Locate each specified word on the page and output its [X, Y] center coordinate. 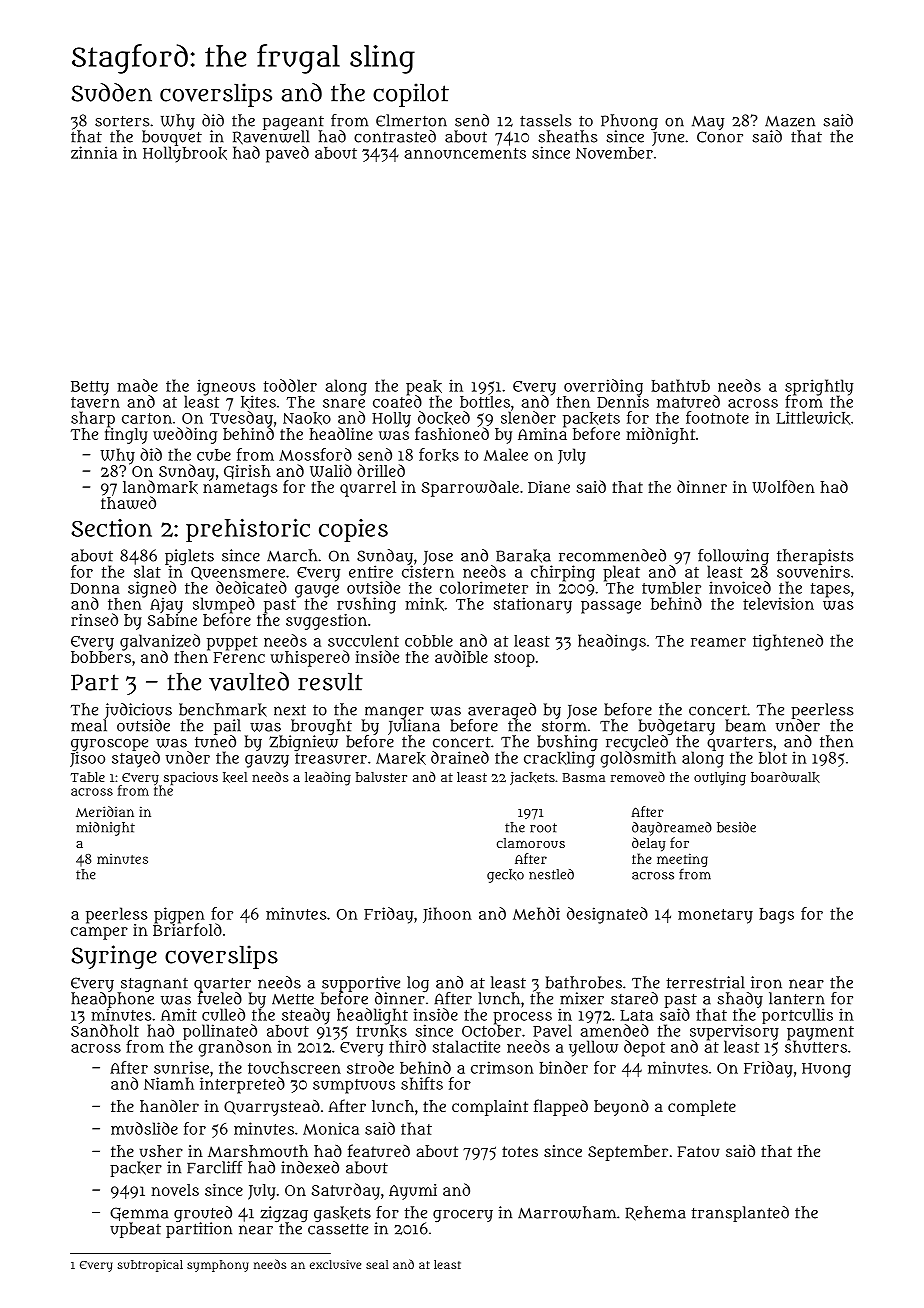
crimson [502, 1067]
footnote [717, 417]
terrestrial [705, 982]
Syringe [114, 957]
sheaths [567, 136]
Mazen [790, 121]
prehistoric [248, 530]
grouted [203, 1214]
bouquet [172, 138]
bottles [485, 402]
